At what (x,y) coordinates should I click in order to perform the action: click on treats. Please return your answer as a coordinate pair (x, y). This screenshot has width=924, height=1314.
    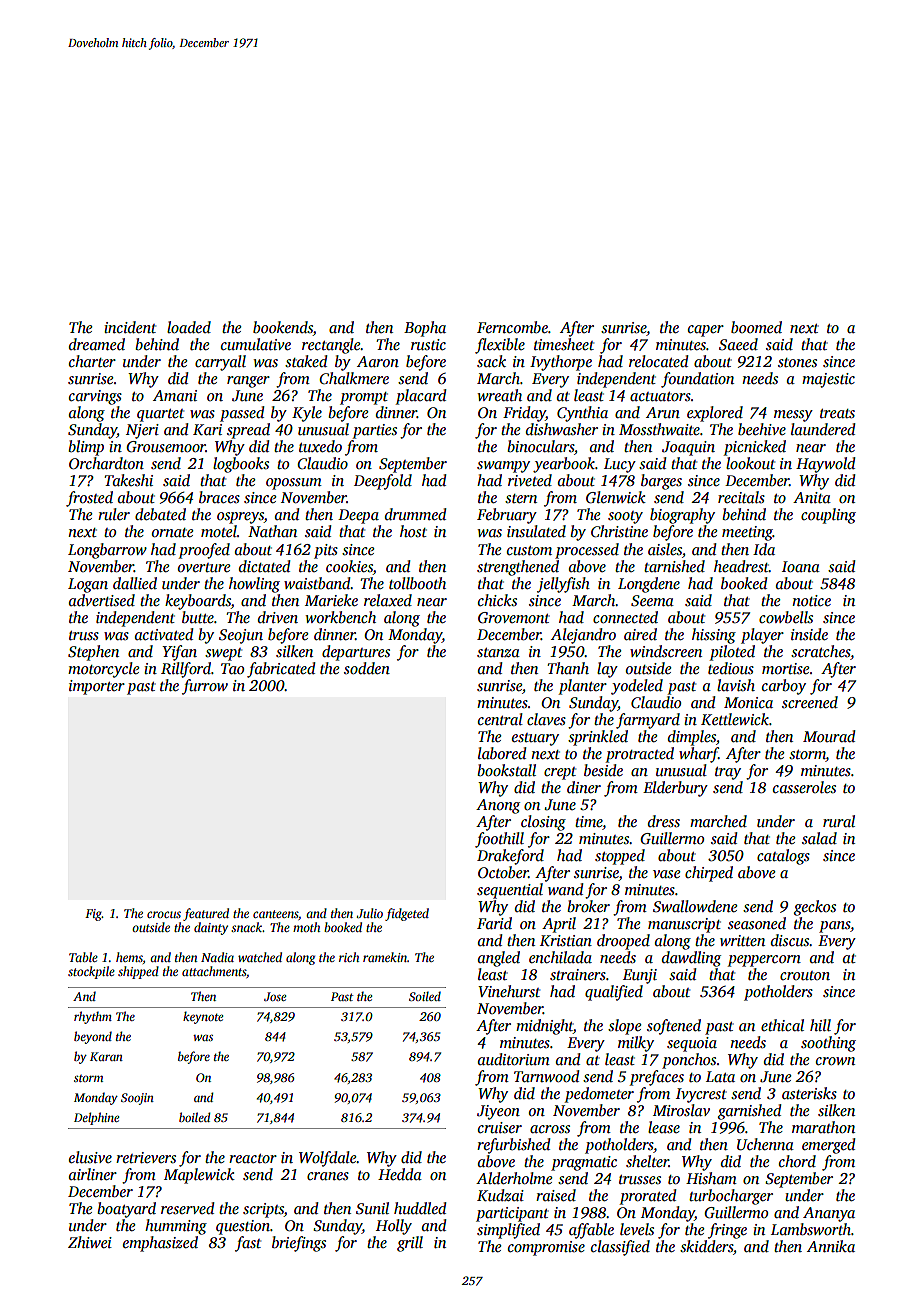
    Looking at the image, I should click on (837, 413).
